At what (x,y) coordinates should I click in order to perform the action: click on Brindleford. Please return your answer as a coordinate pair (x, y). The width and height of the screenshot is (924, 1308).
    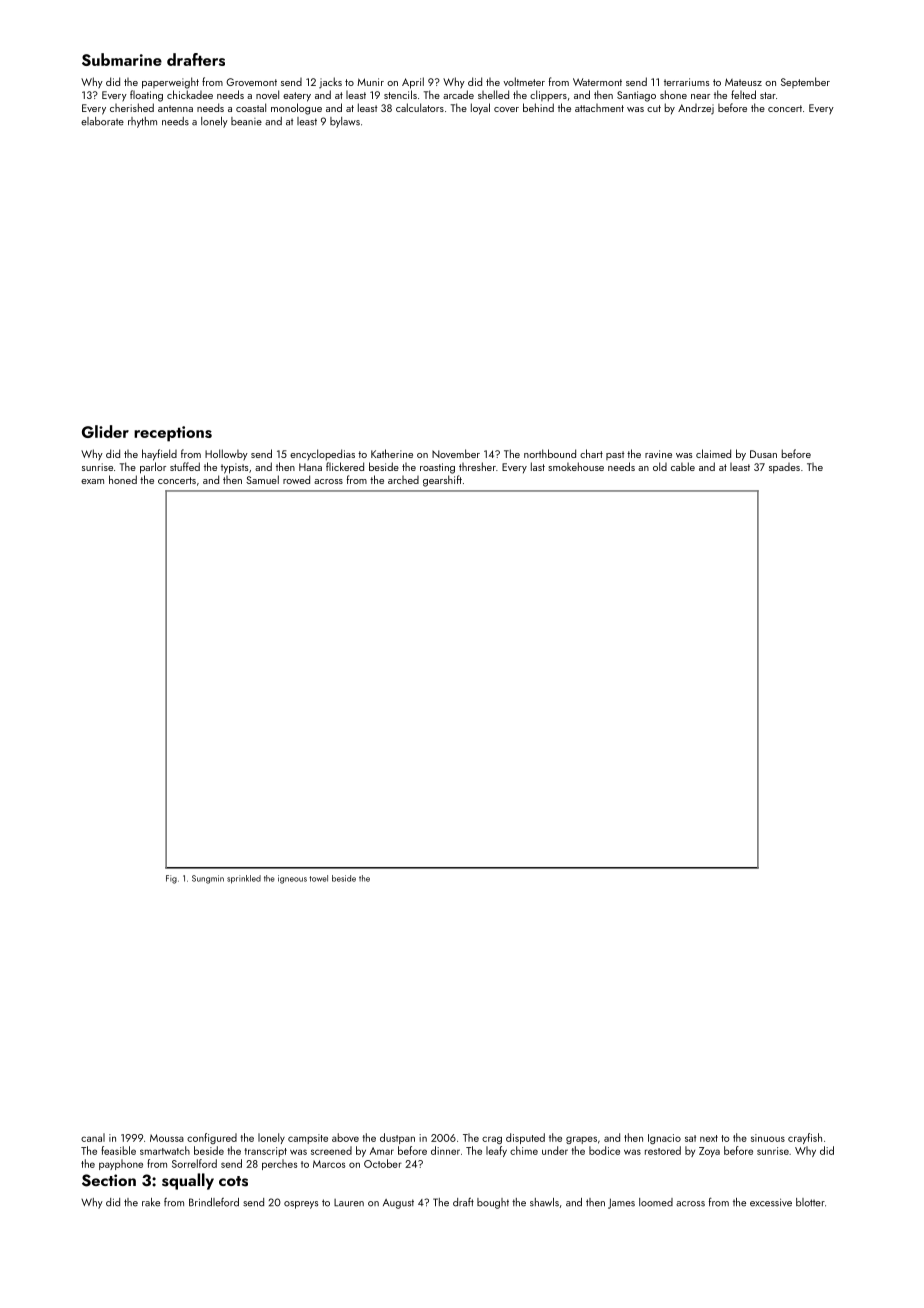
    Looking at the image, I should click on (214, 1202).
